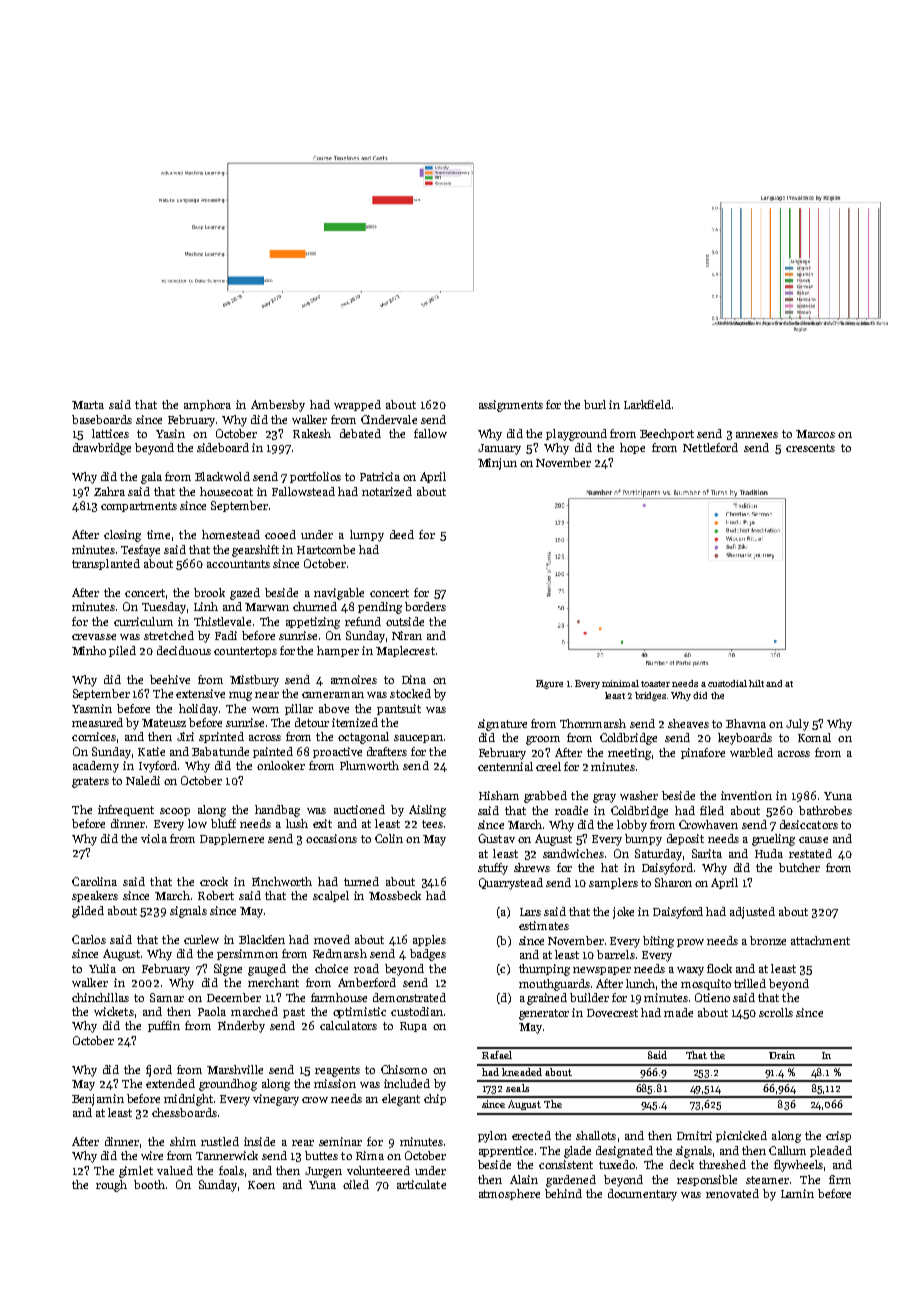 This image has width=924, height=1308. Describe the element at coordinates (207, 405) in the image. I see `amphora` at that location.
